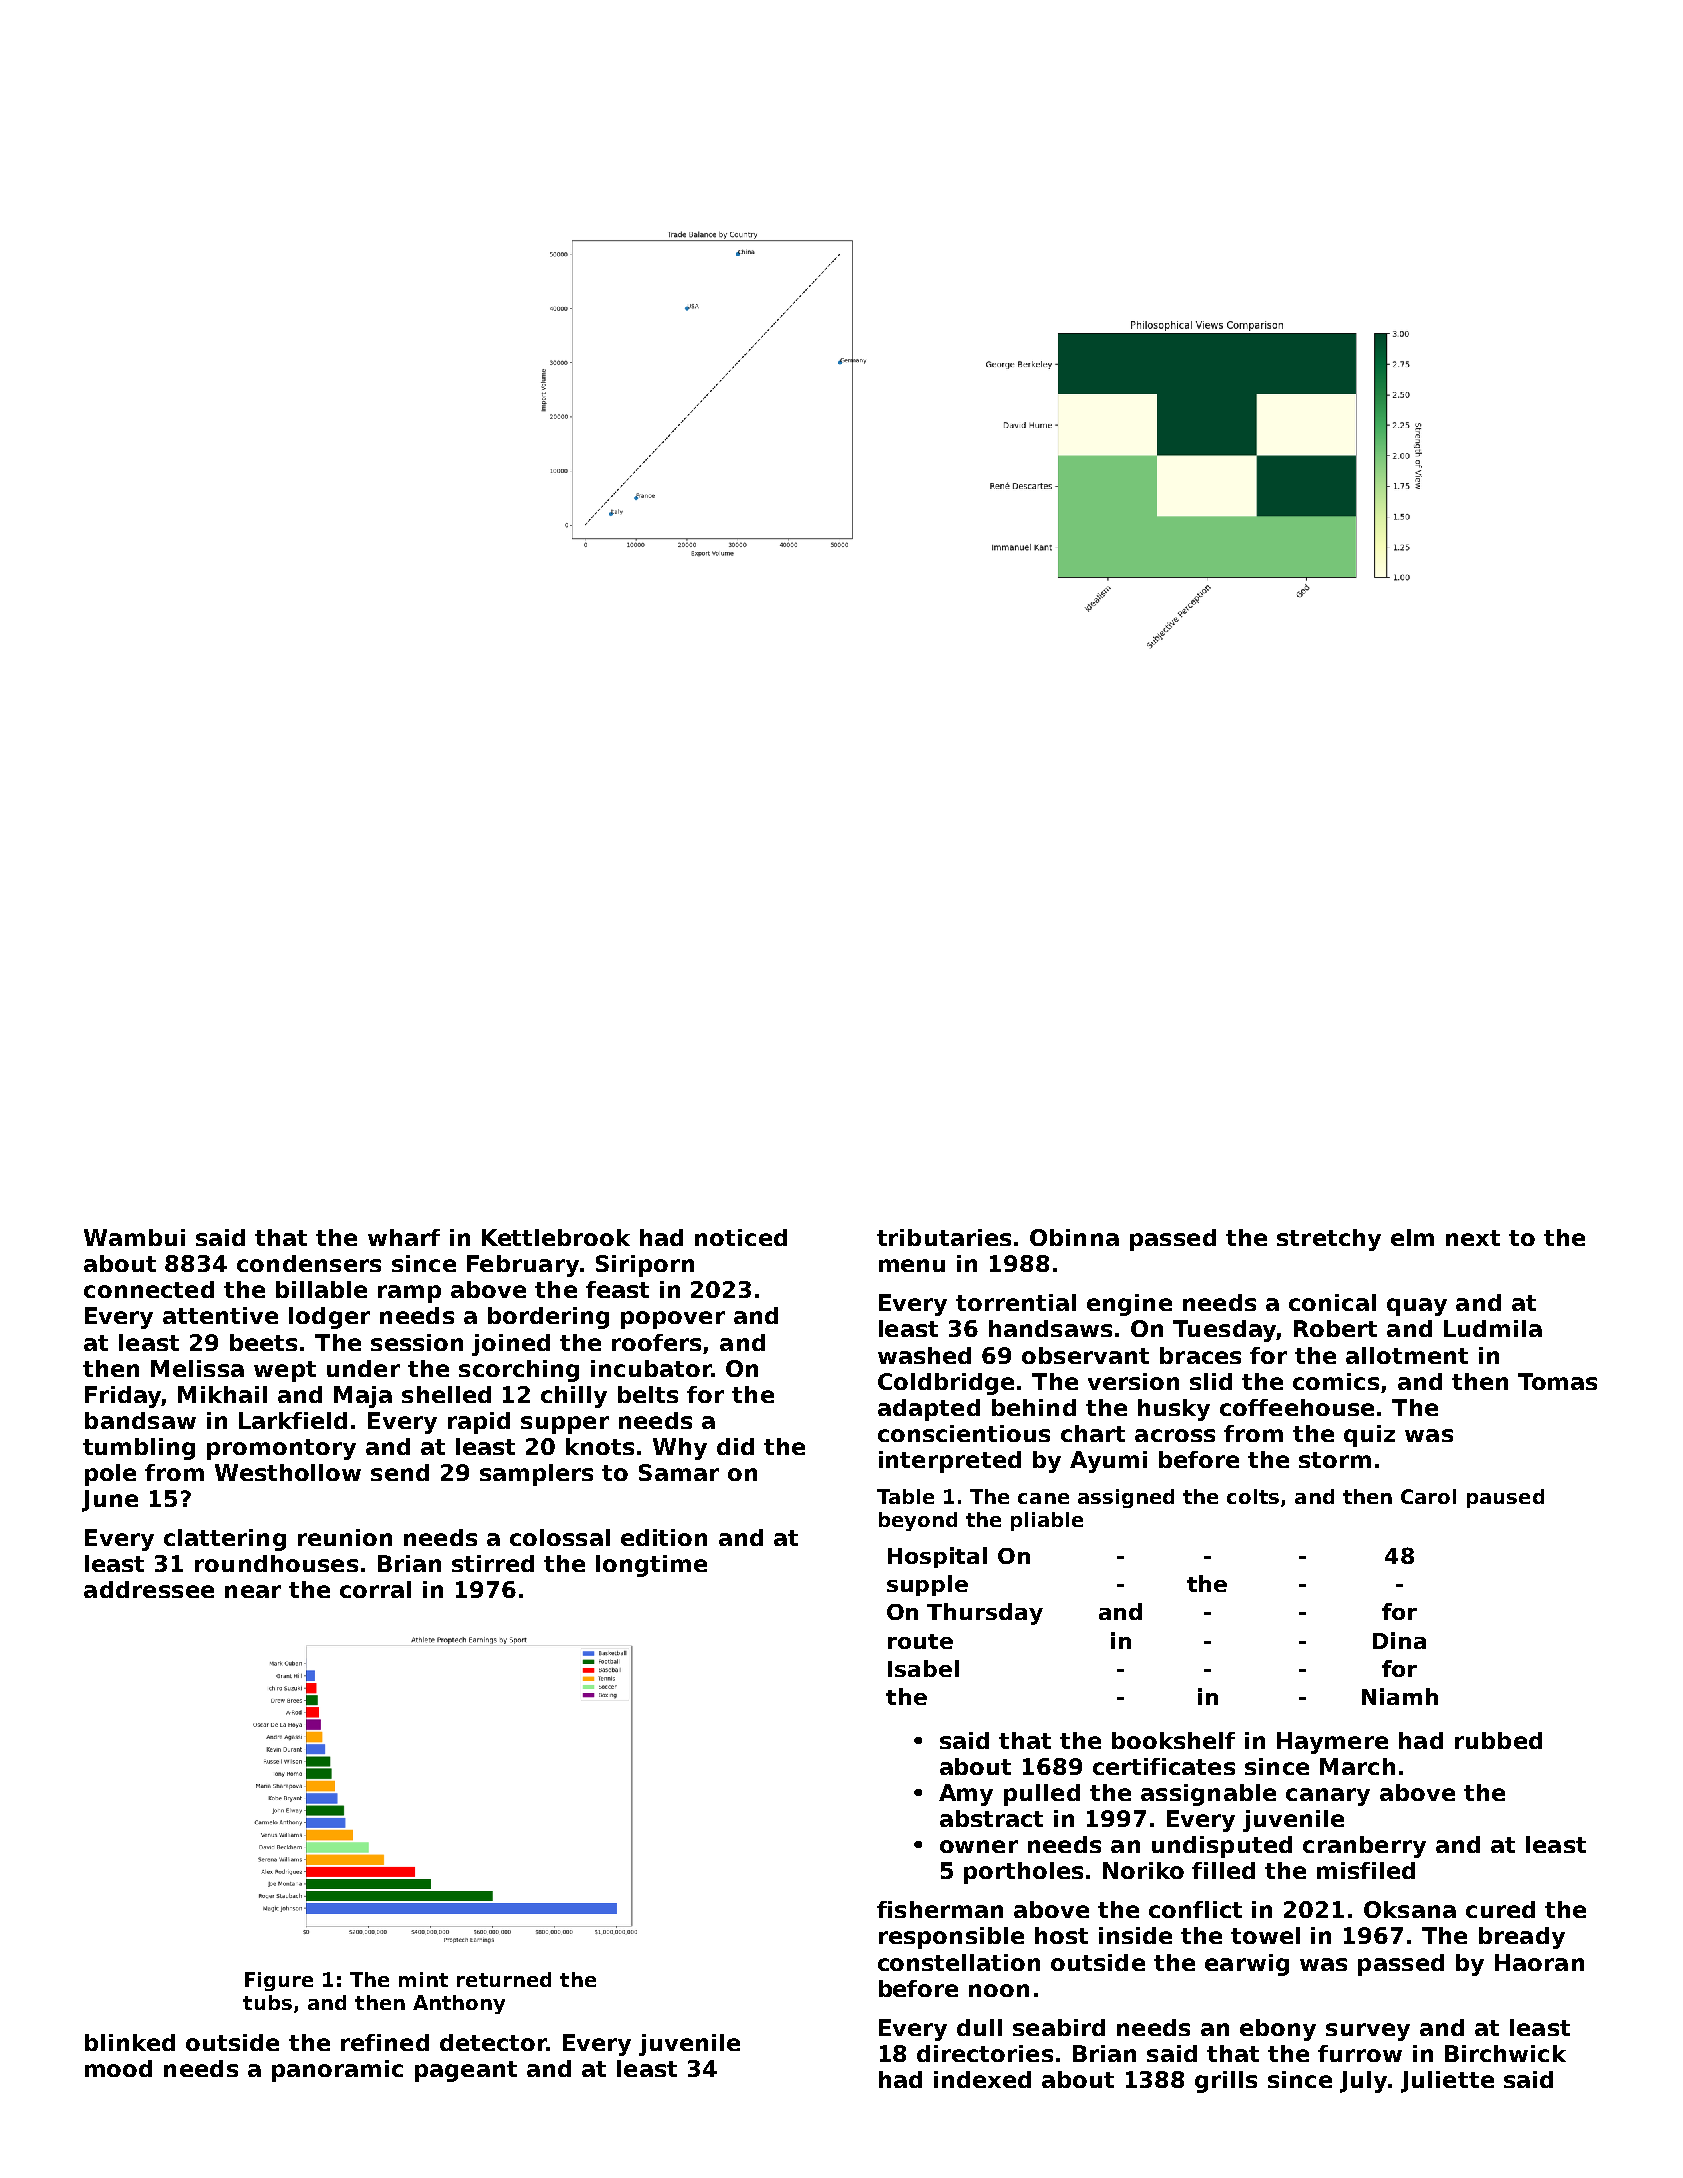 This document has height=2178, width=1683. What do you see at coordinates (118, 2068) in the document?
I see `mood` at bounding box center [118, 2068].
